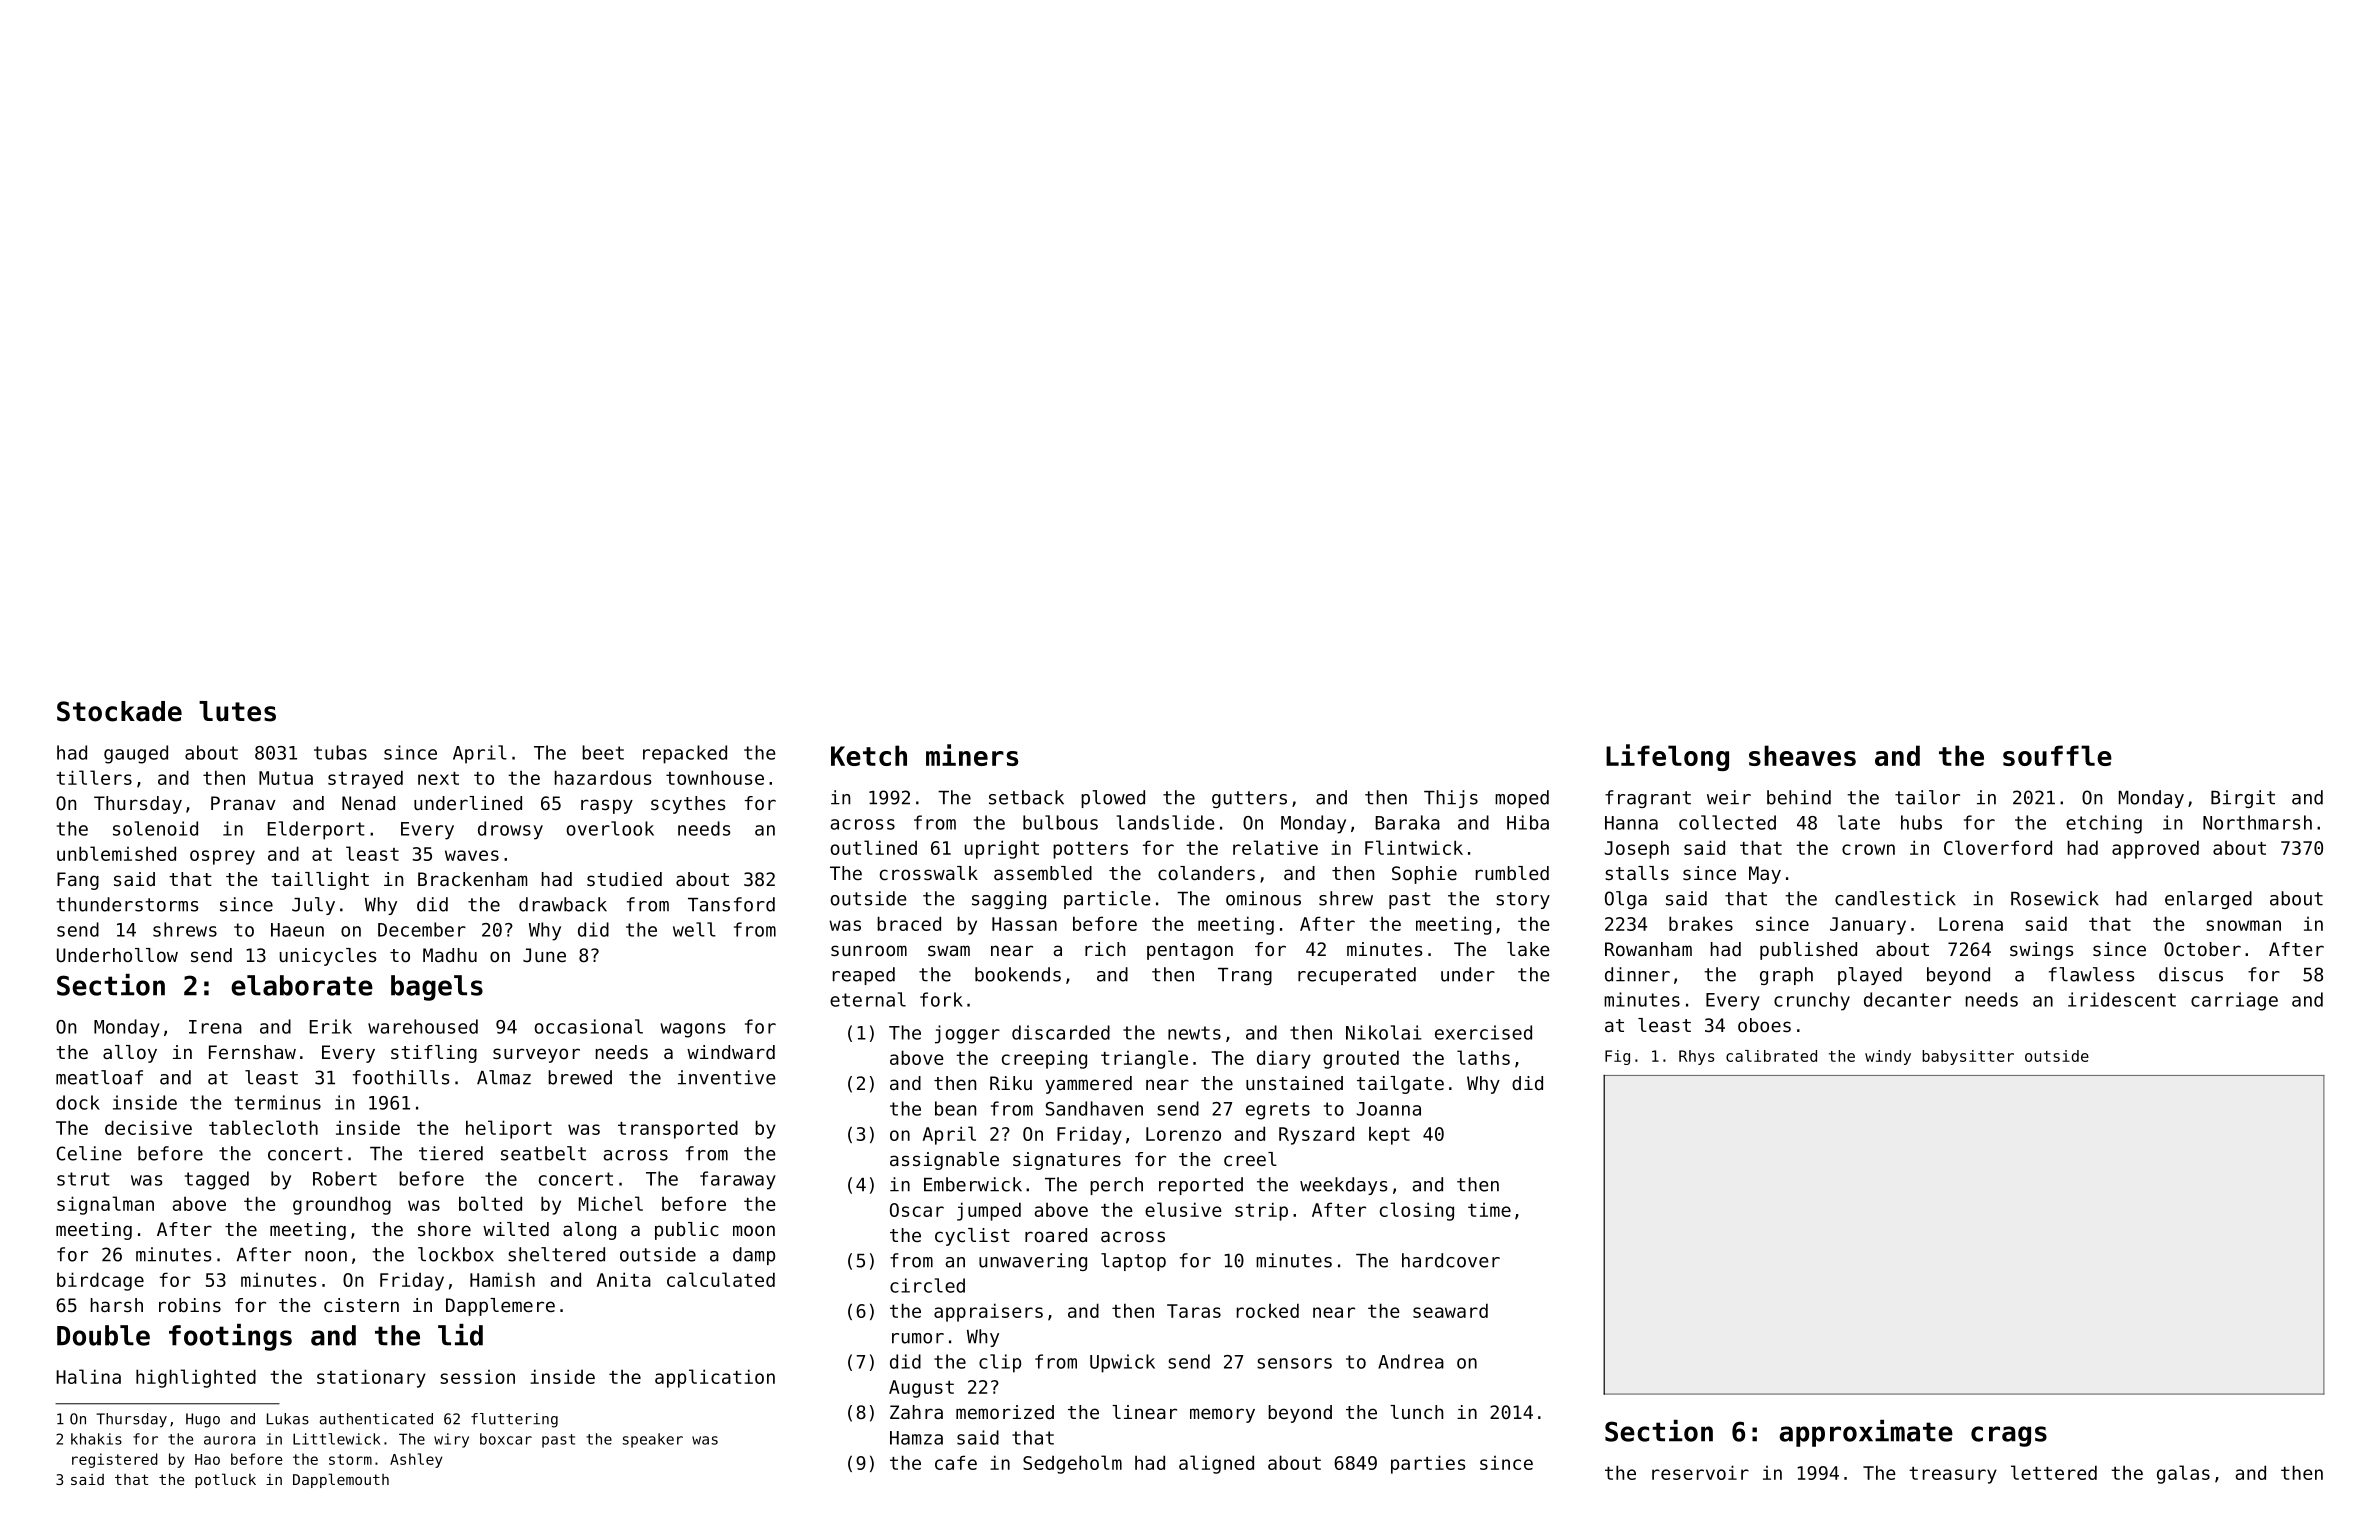 The image size is (2380, 1540). Describe the element at coordinates (2057, 755) in the image. I see `souffle` at that location.
